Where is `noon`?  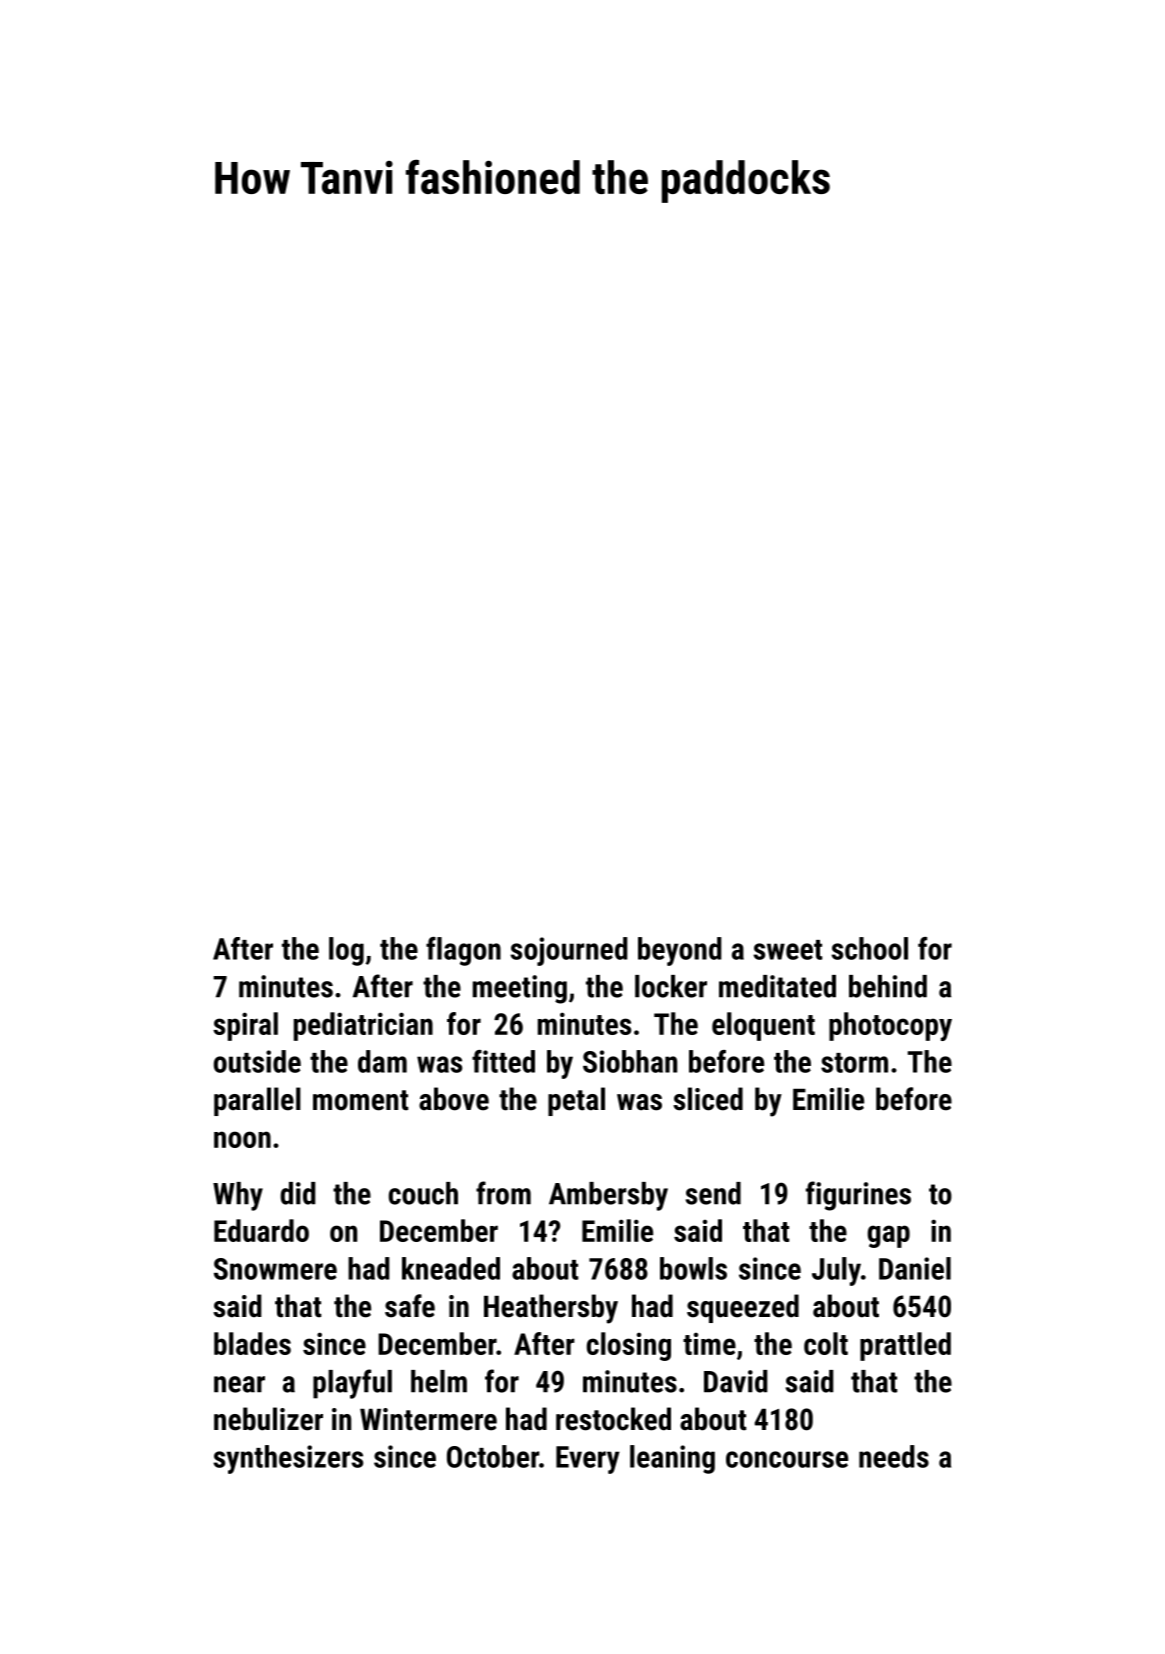 noon is located at coordinates (242, 1139).
